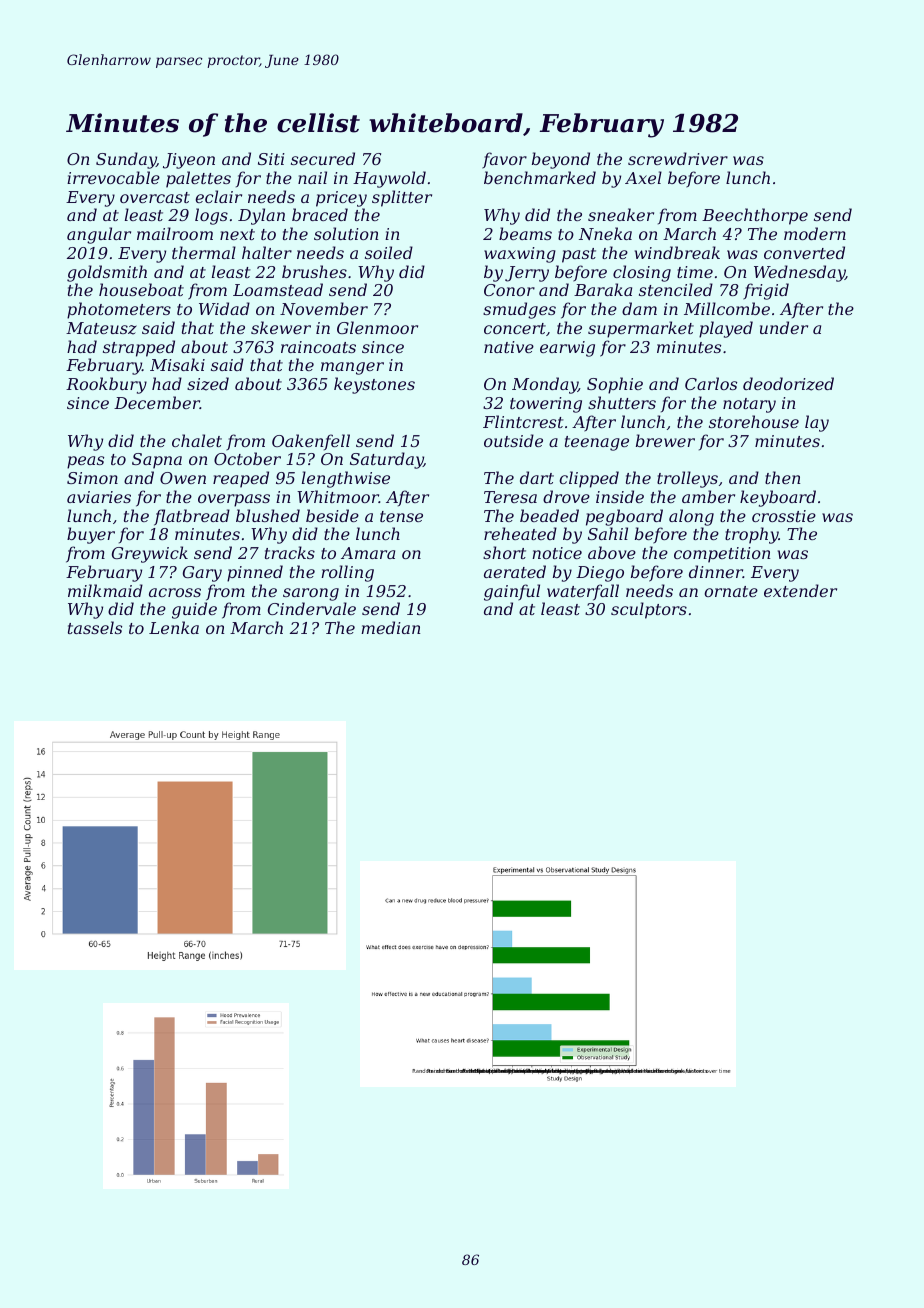 This document has height=1308, width=924. I want to click on smudges, so click(519, 310).
